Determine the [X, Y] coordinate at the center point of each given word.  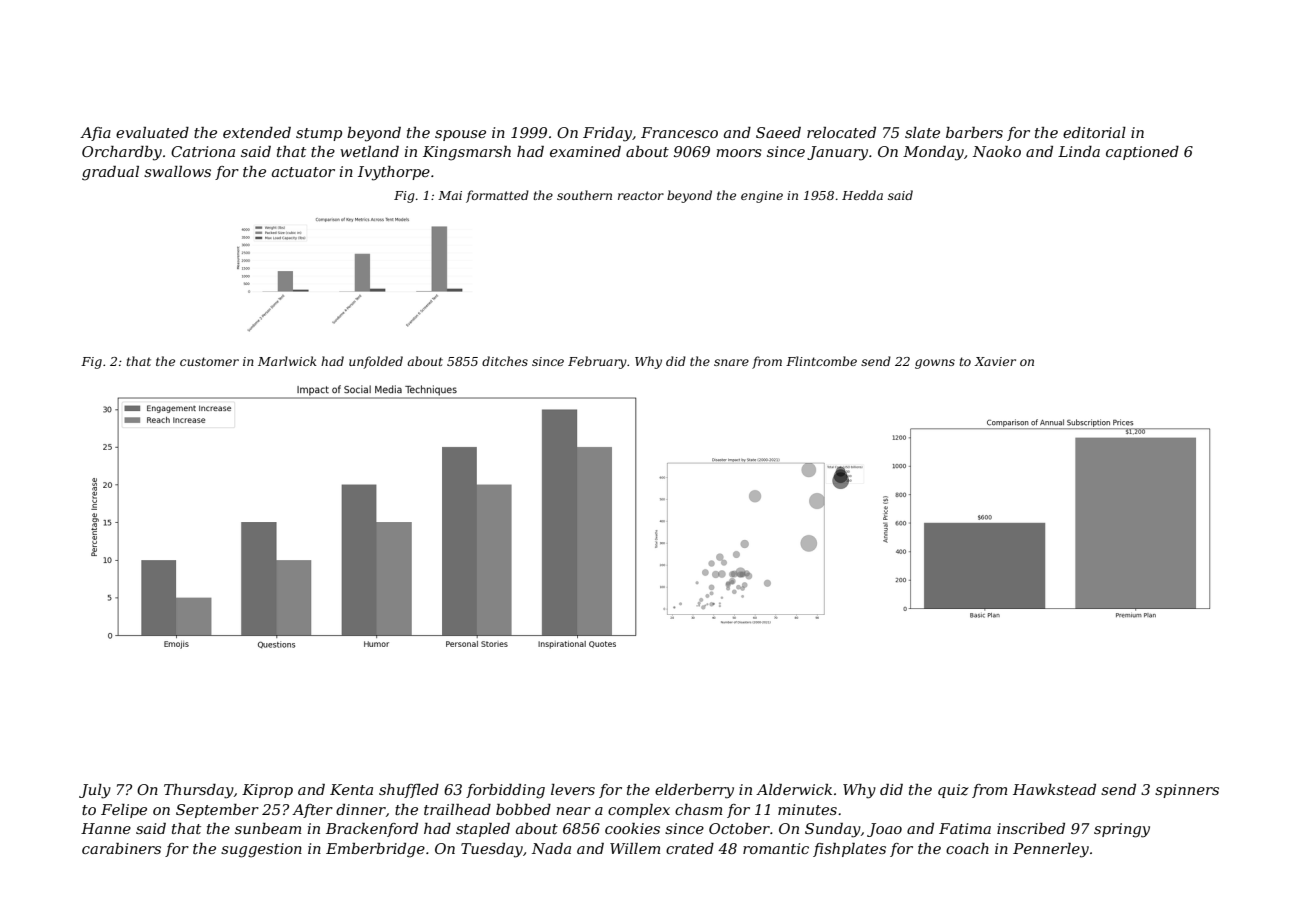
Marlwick [287, 361]
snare [731, 362]
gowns [935, 364]
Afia [95, 134]
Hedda [862, 195]
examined [585, 151]
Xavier [995, 361]
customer [209, 361]
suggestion [261, 850]
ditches [505, 361]
